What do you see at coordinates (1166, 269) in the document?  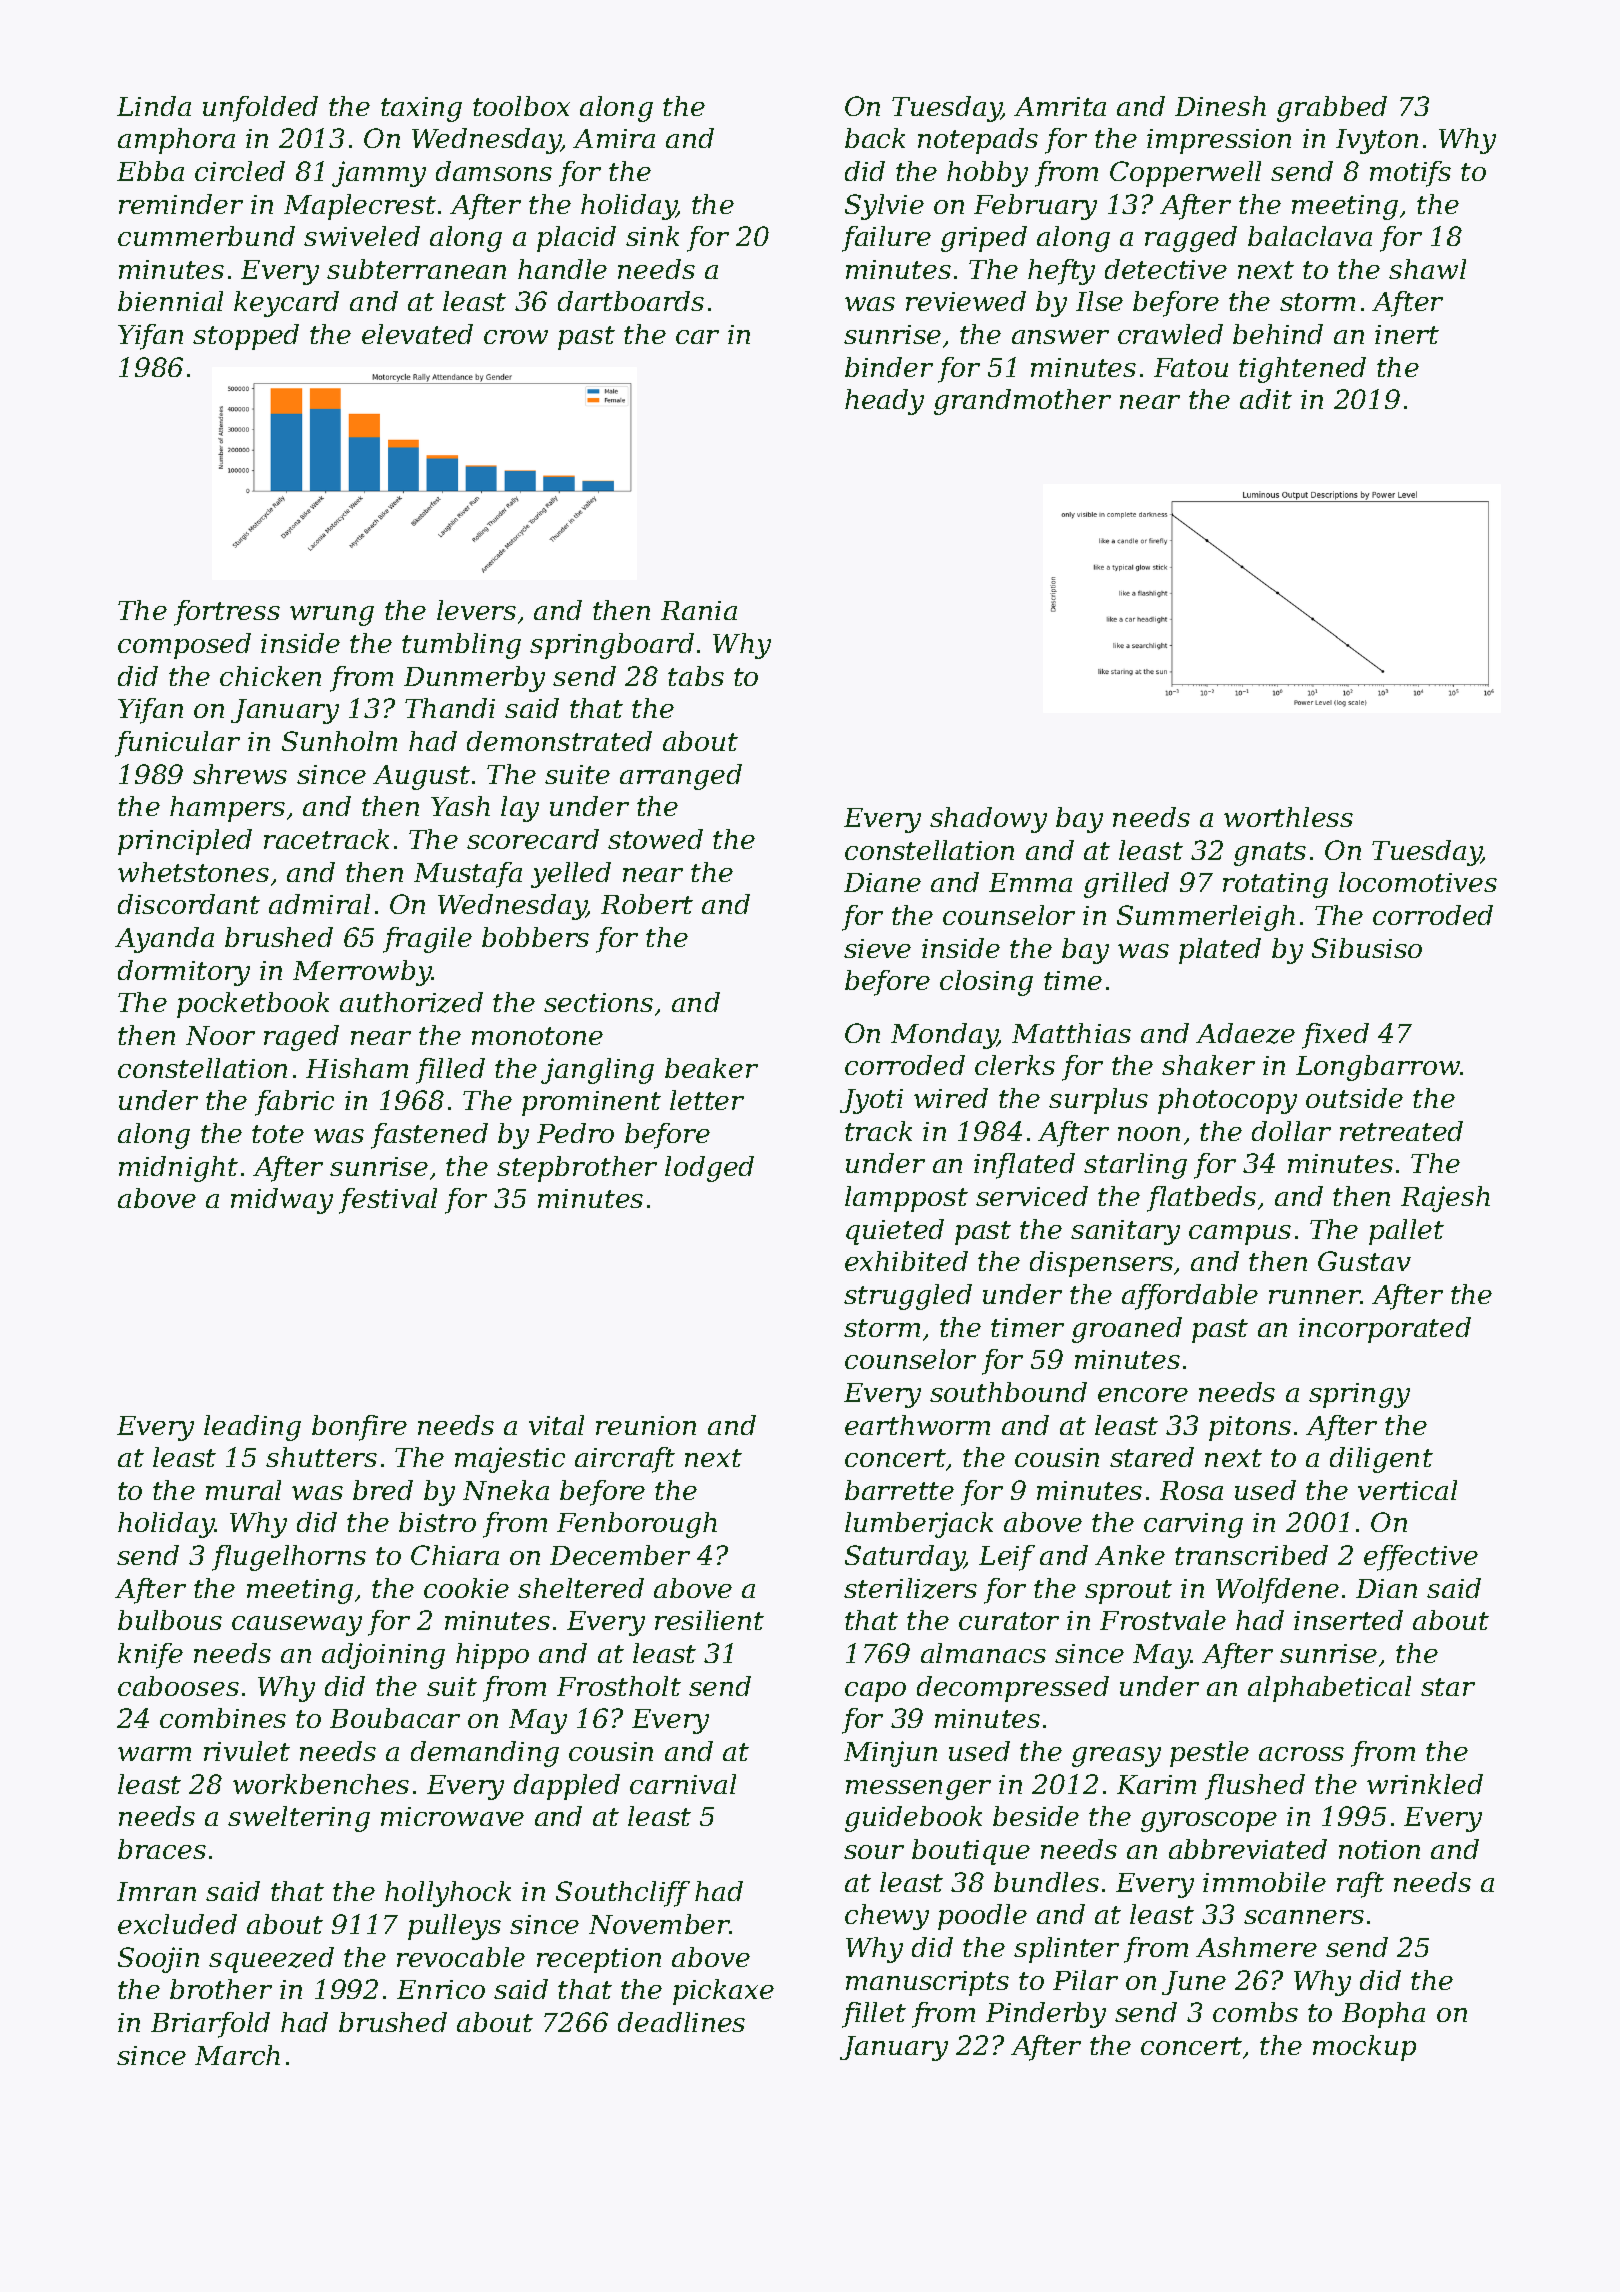 I see `detective` at bounding box center [1166, 269].
